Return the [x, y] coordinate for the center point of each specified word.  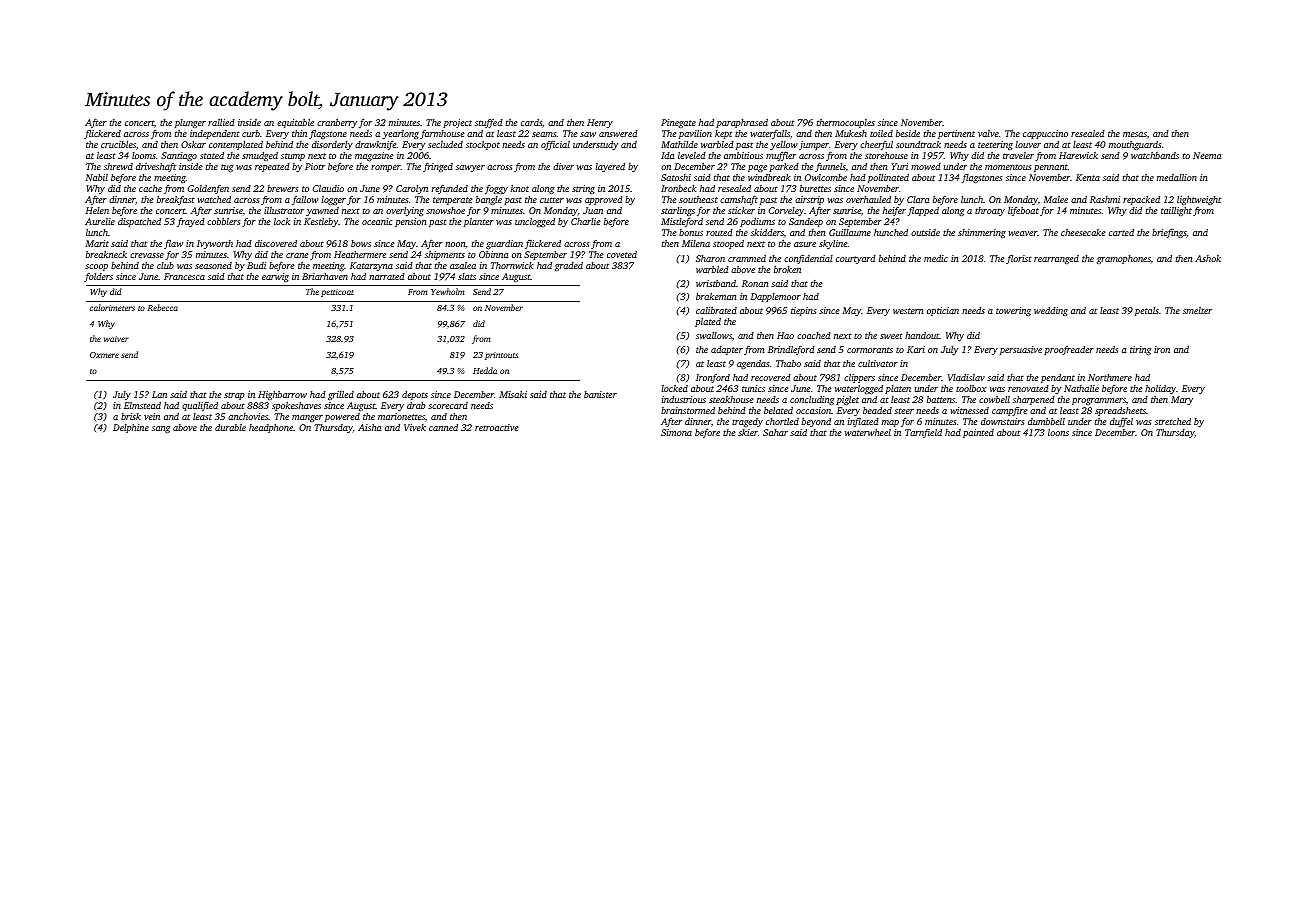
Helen [97, 210]
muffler [781, 156]
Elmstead [142, 405]
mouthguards [1135, 145]
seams [544, 134]
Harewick [1078, 155]
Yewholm [448, 291]
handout [922, 335]
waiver [116, 339]
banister [600, 394]
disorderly [332, 145]
